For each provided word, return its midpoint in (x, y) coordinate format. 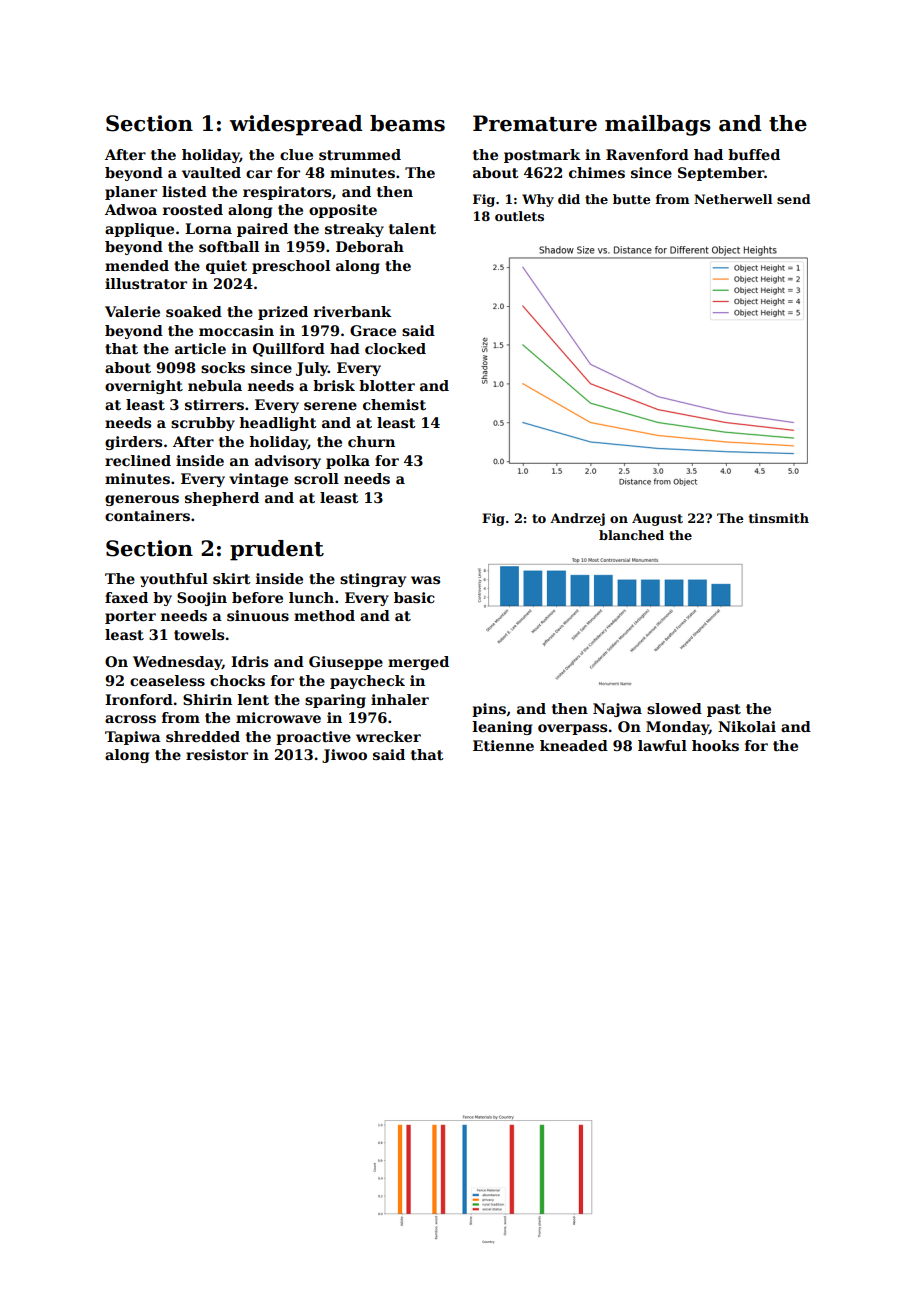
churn (371, 441)
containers (147, 515)
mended (137, 265)
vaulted (211, 172)
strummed (360, 154)
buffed (754, 154)
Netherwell (733, 199)
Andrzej (577, 519)
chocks (237, 680)
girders (133, 443)
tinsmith (779, 518)
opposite (343, 211)
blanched (631, 535)
